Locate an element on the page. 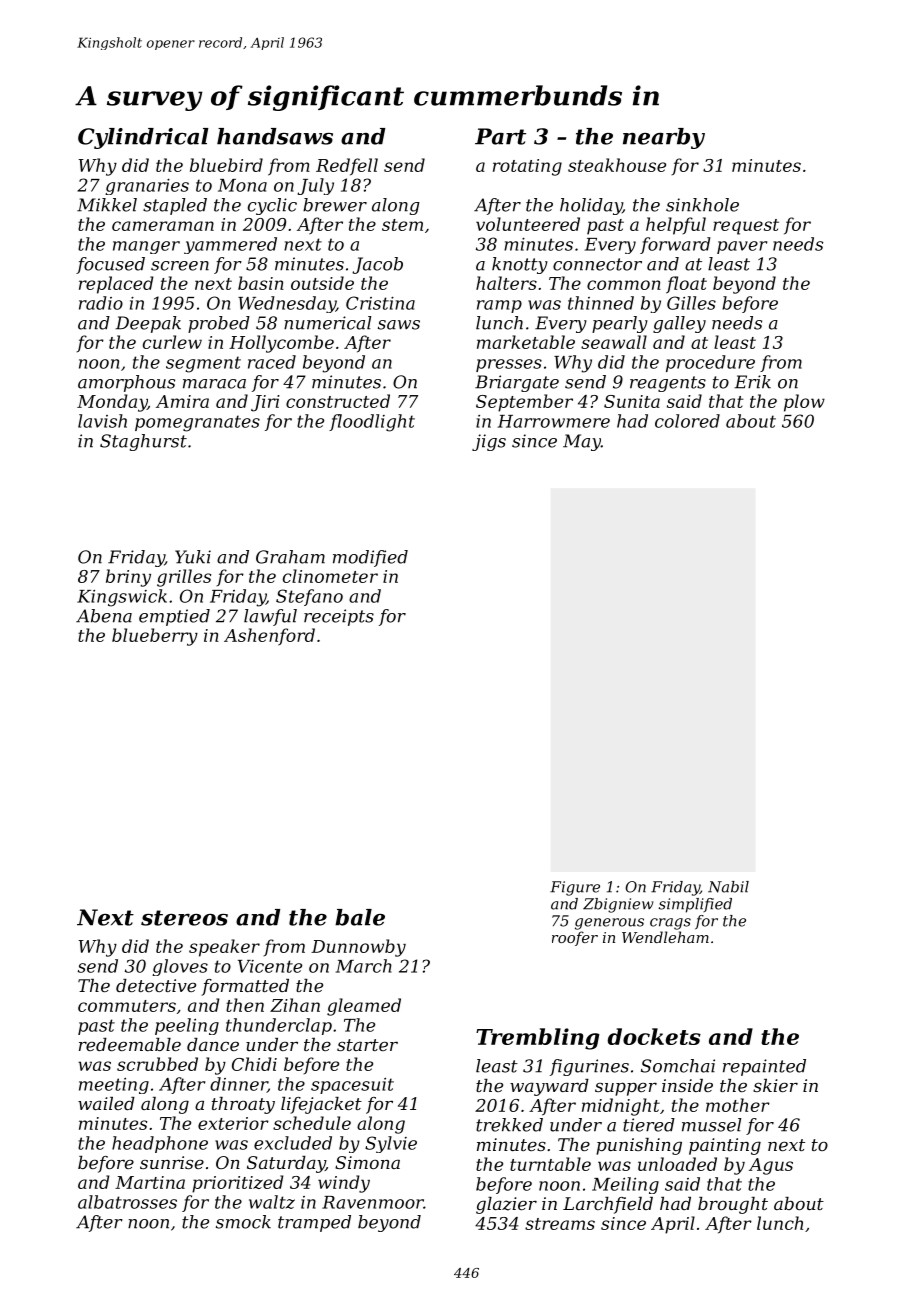 Image resolution: width=908 pixels, height=1316 pixels. throaty is located at coordinates (243, 1105).
